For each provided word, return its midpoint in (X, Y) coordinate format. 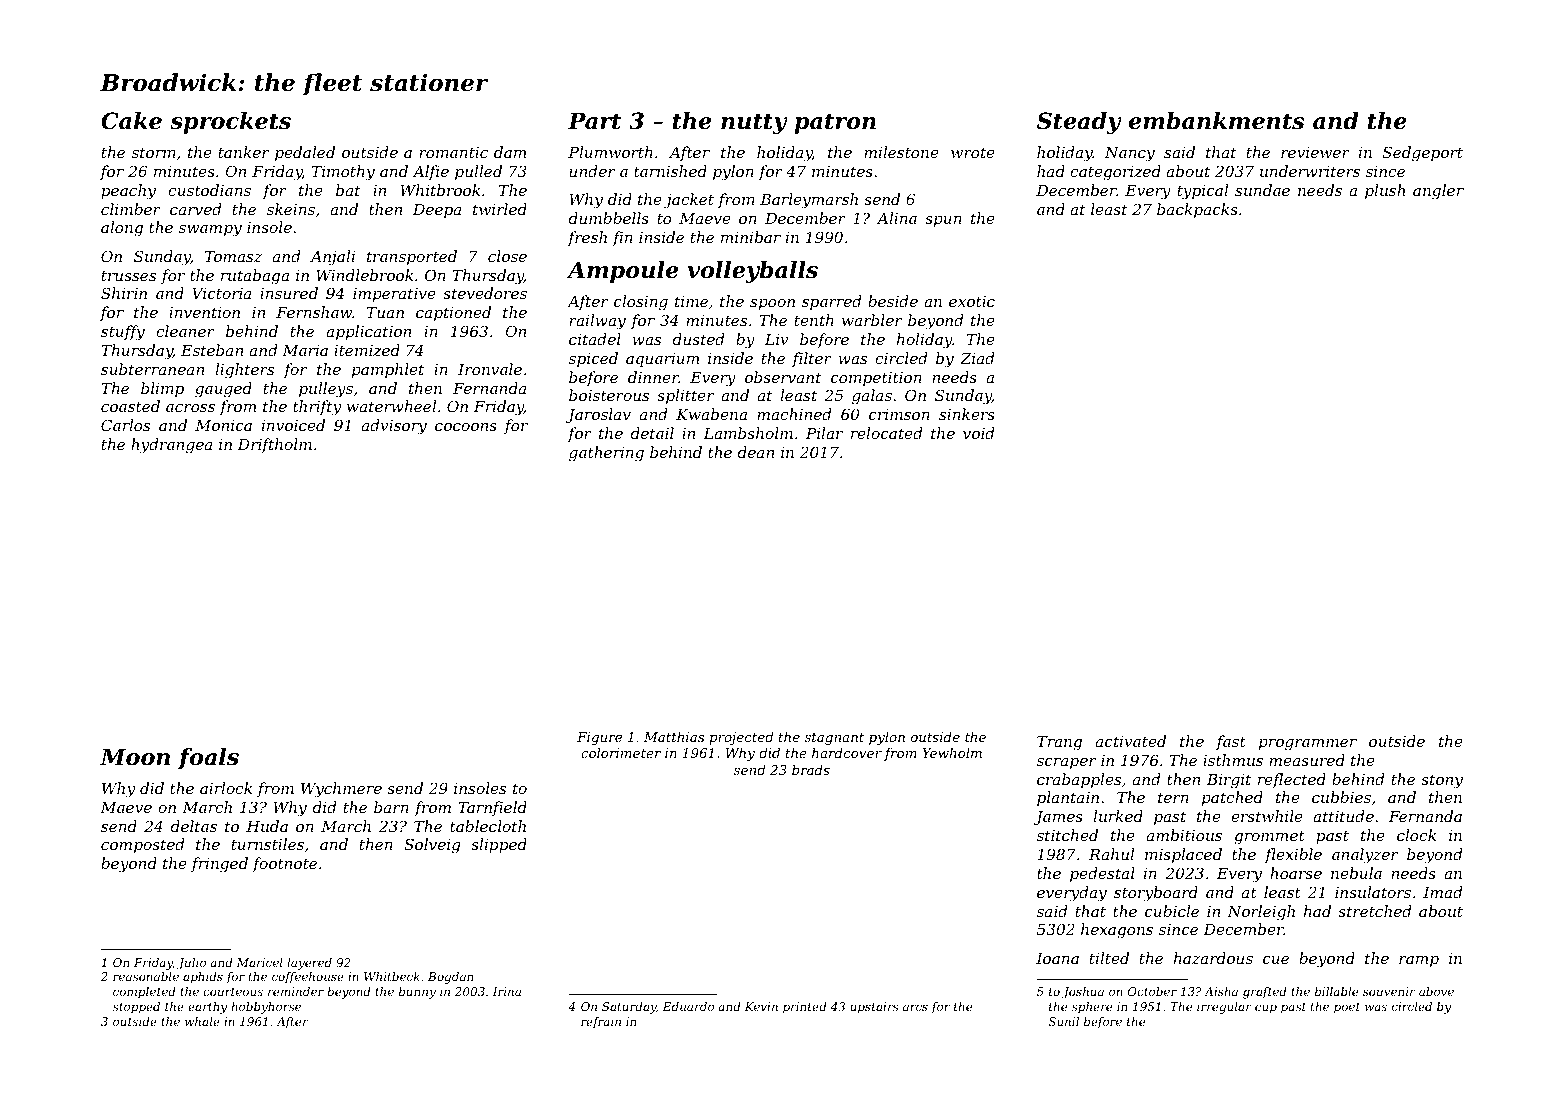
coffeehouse (308, 978)
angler (1438, 192)
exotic (972, 301)
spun (943, 221)
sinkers (967, 414)
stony (1442, 781)
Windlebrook (364, 275)
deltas (194, 826)
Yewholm (952, 752)
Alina (896, 218)
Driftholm (274, 445)
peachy (128, 192)
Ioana (1057, 958)
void (979, 433)
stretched (1375, 911)
